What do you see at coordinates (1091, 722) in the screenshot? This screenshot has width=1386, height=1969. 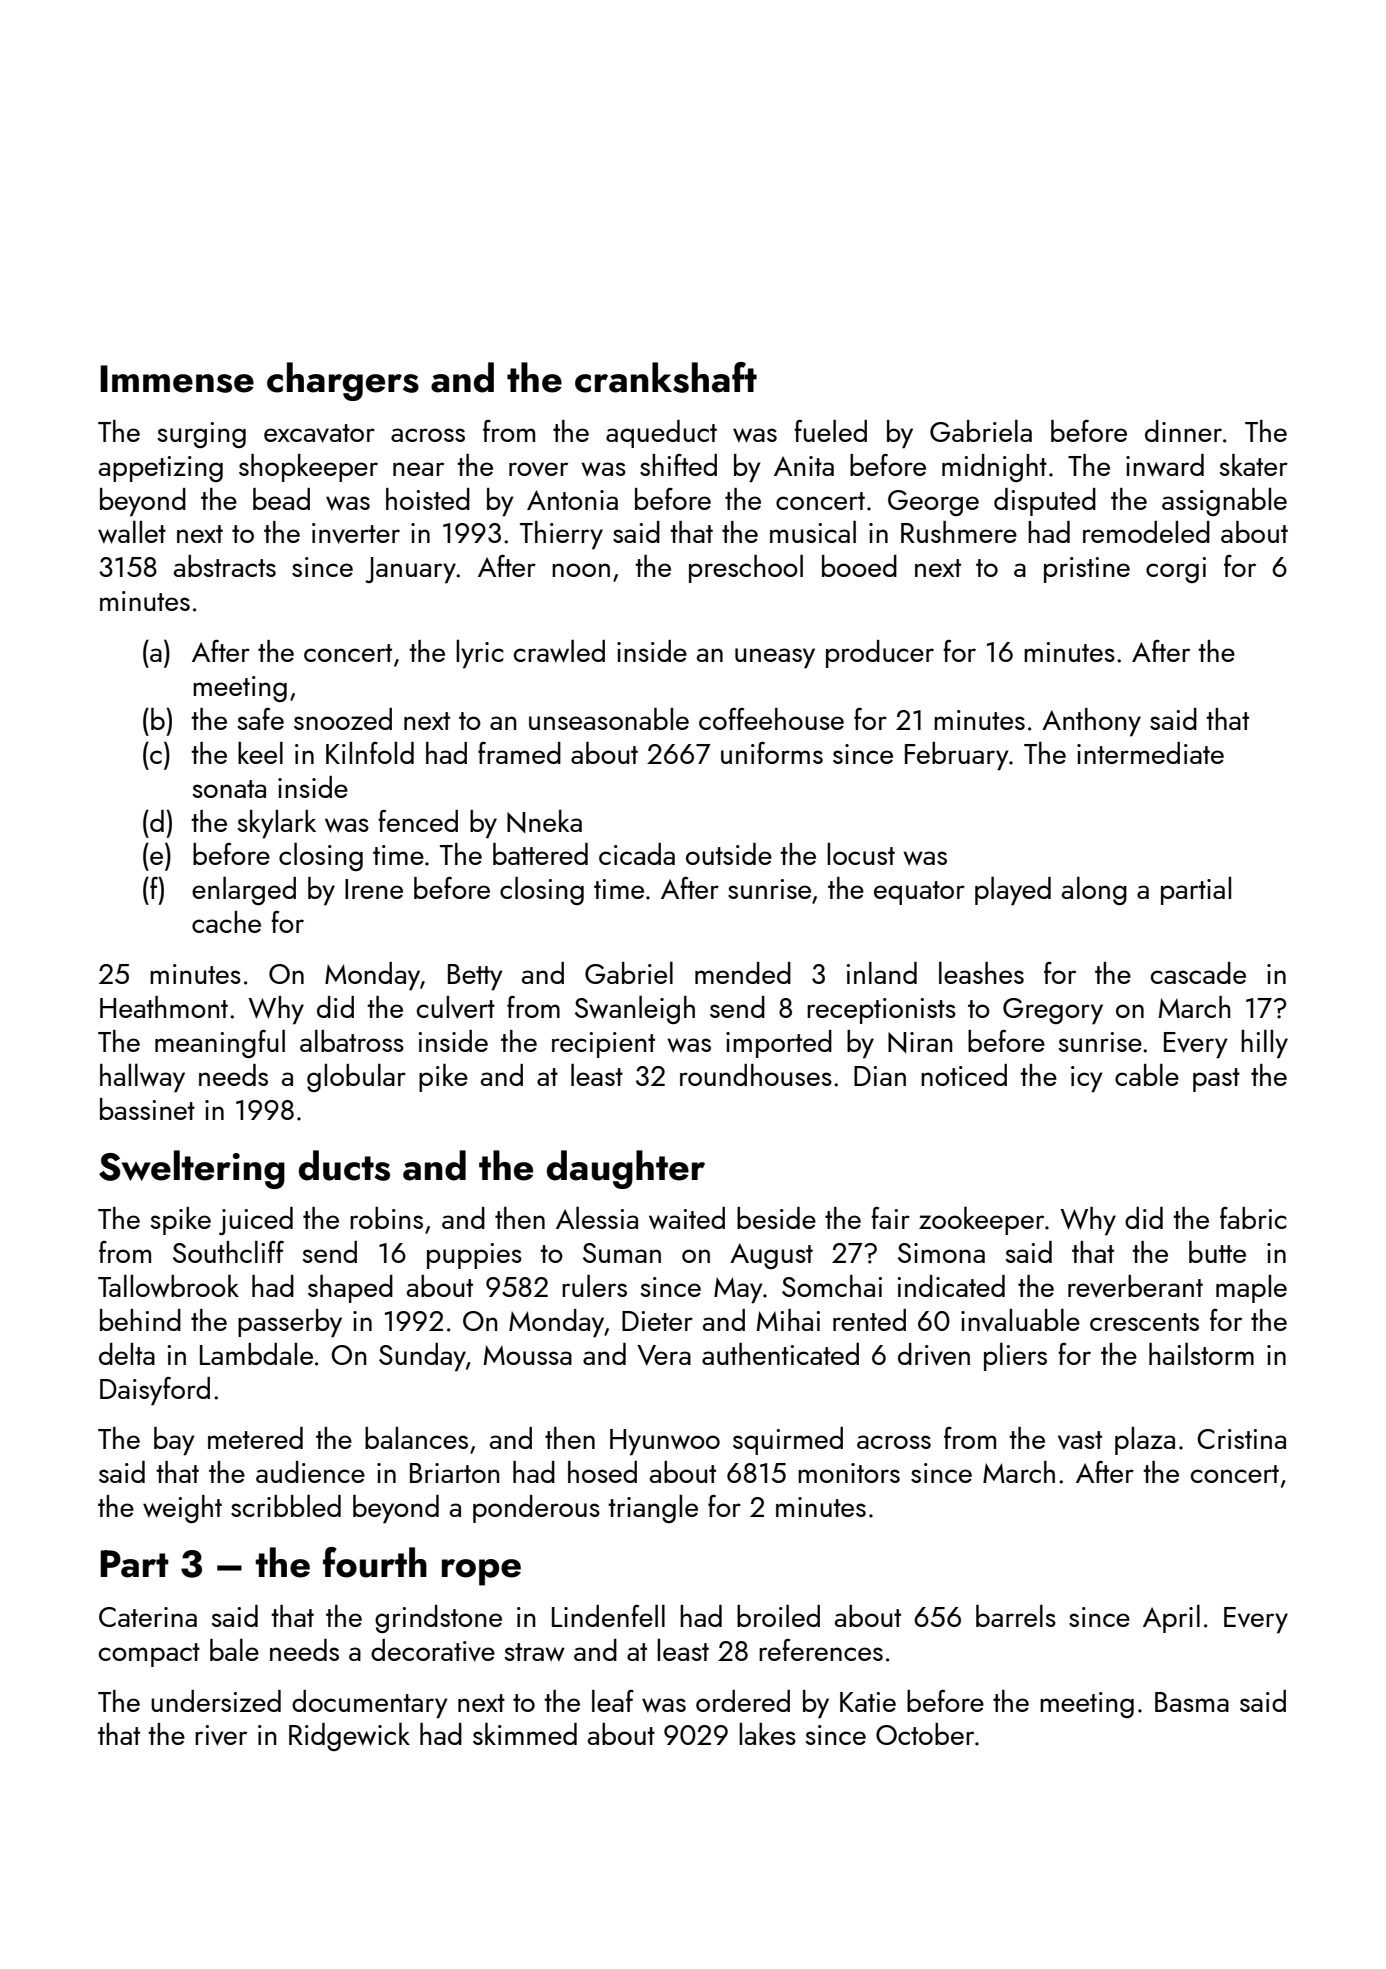 I see `Anthony` at bounding box center [1091, 722].
